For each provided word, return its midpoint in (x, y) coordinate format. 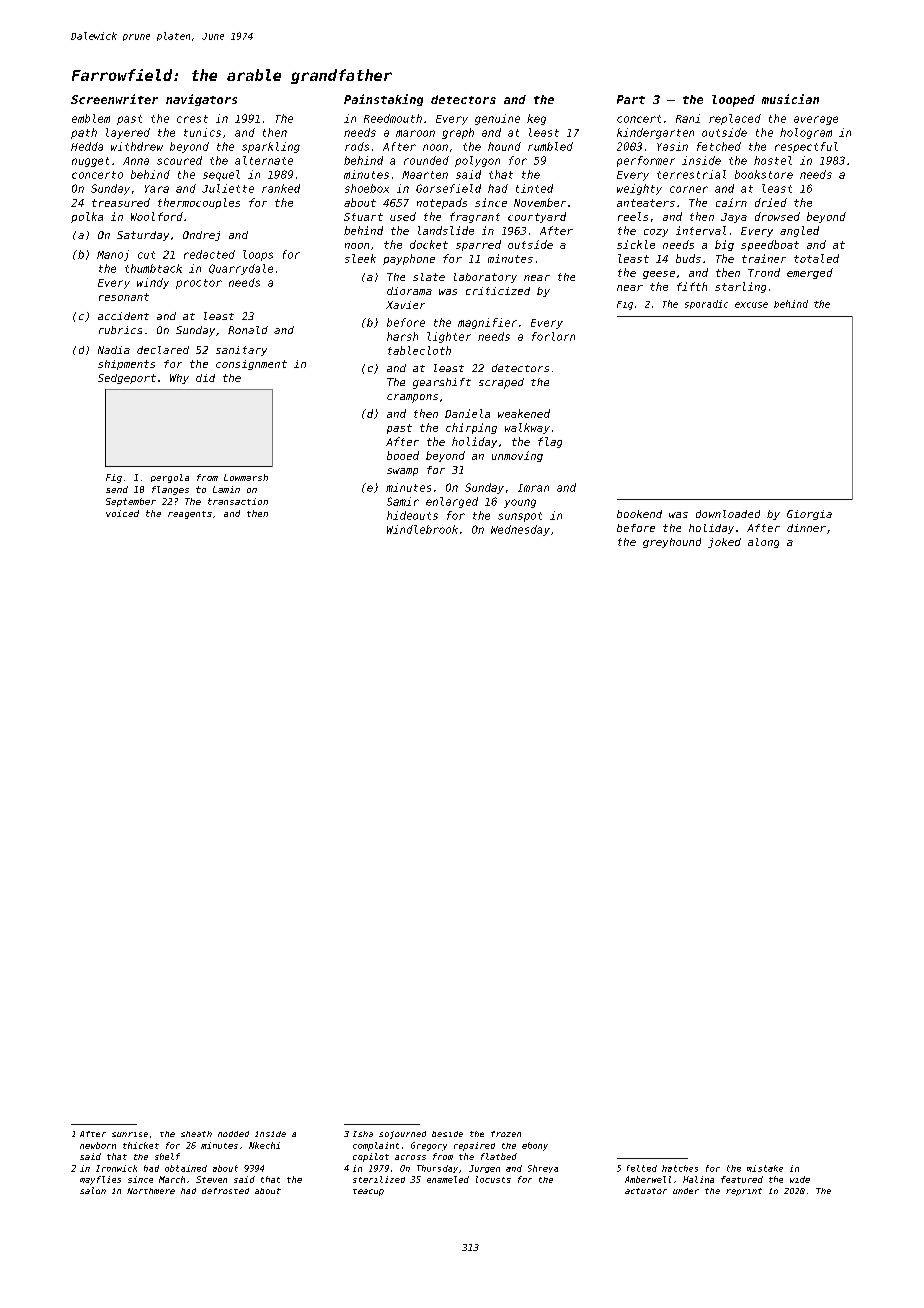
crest (192, 119)
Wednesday (520, 530)
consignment (251, 365)
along (763, 543)
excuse (751, 305)
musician (790, 99)
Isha (363, 1134)
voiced (122, 513)
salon (93, 1190)
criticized (498, 291)
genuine (497, 119)
